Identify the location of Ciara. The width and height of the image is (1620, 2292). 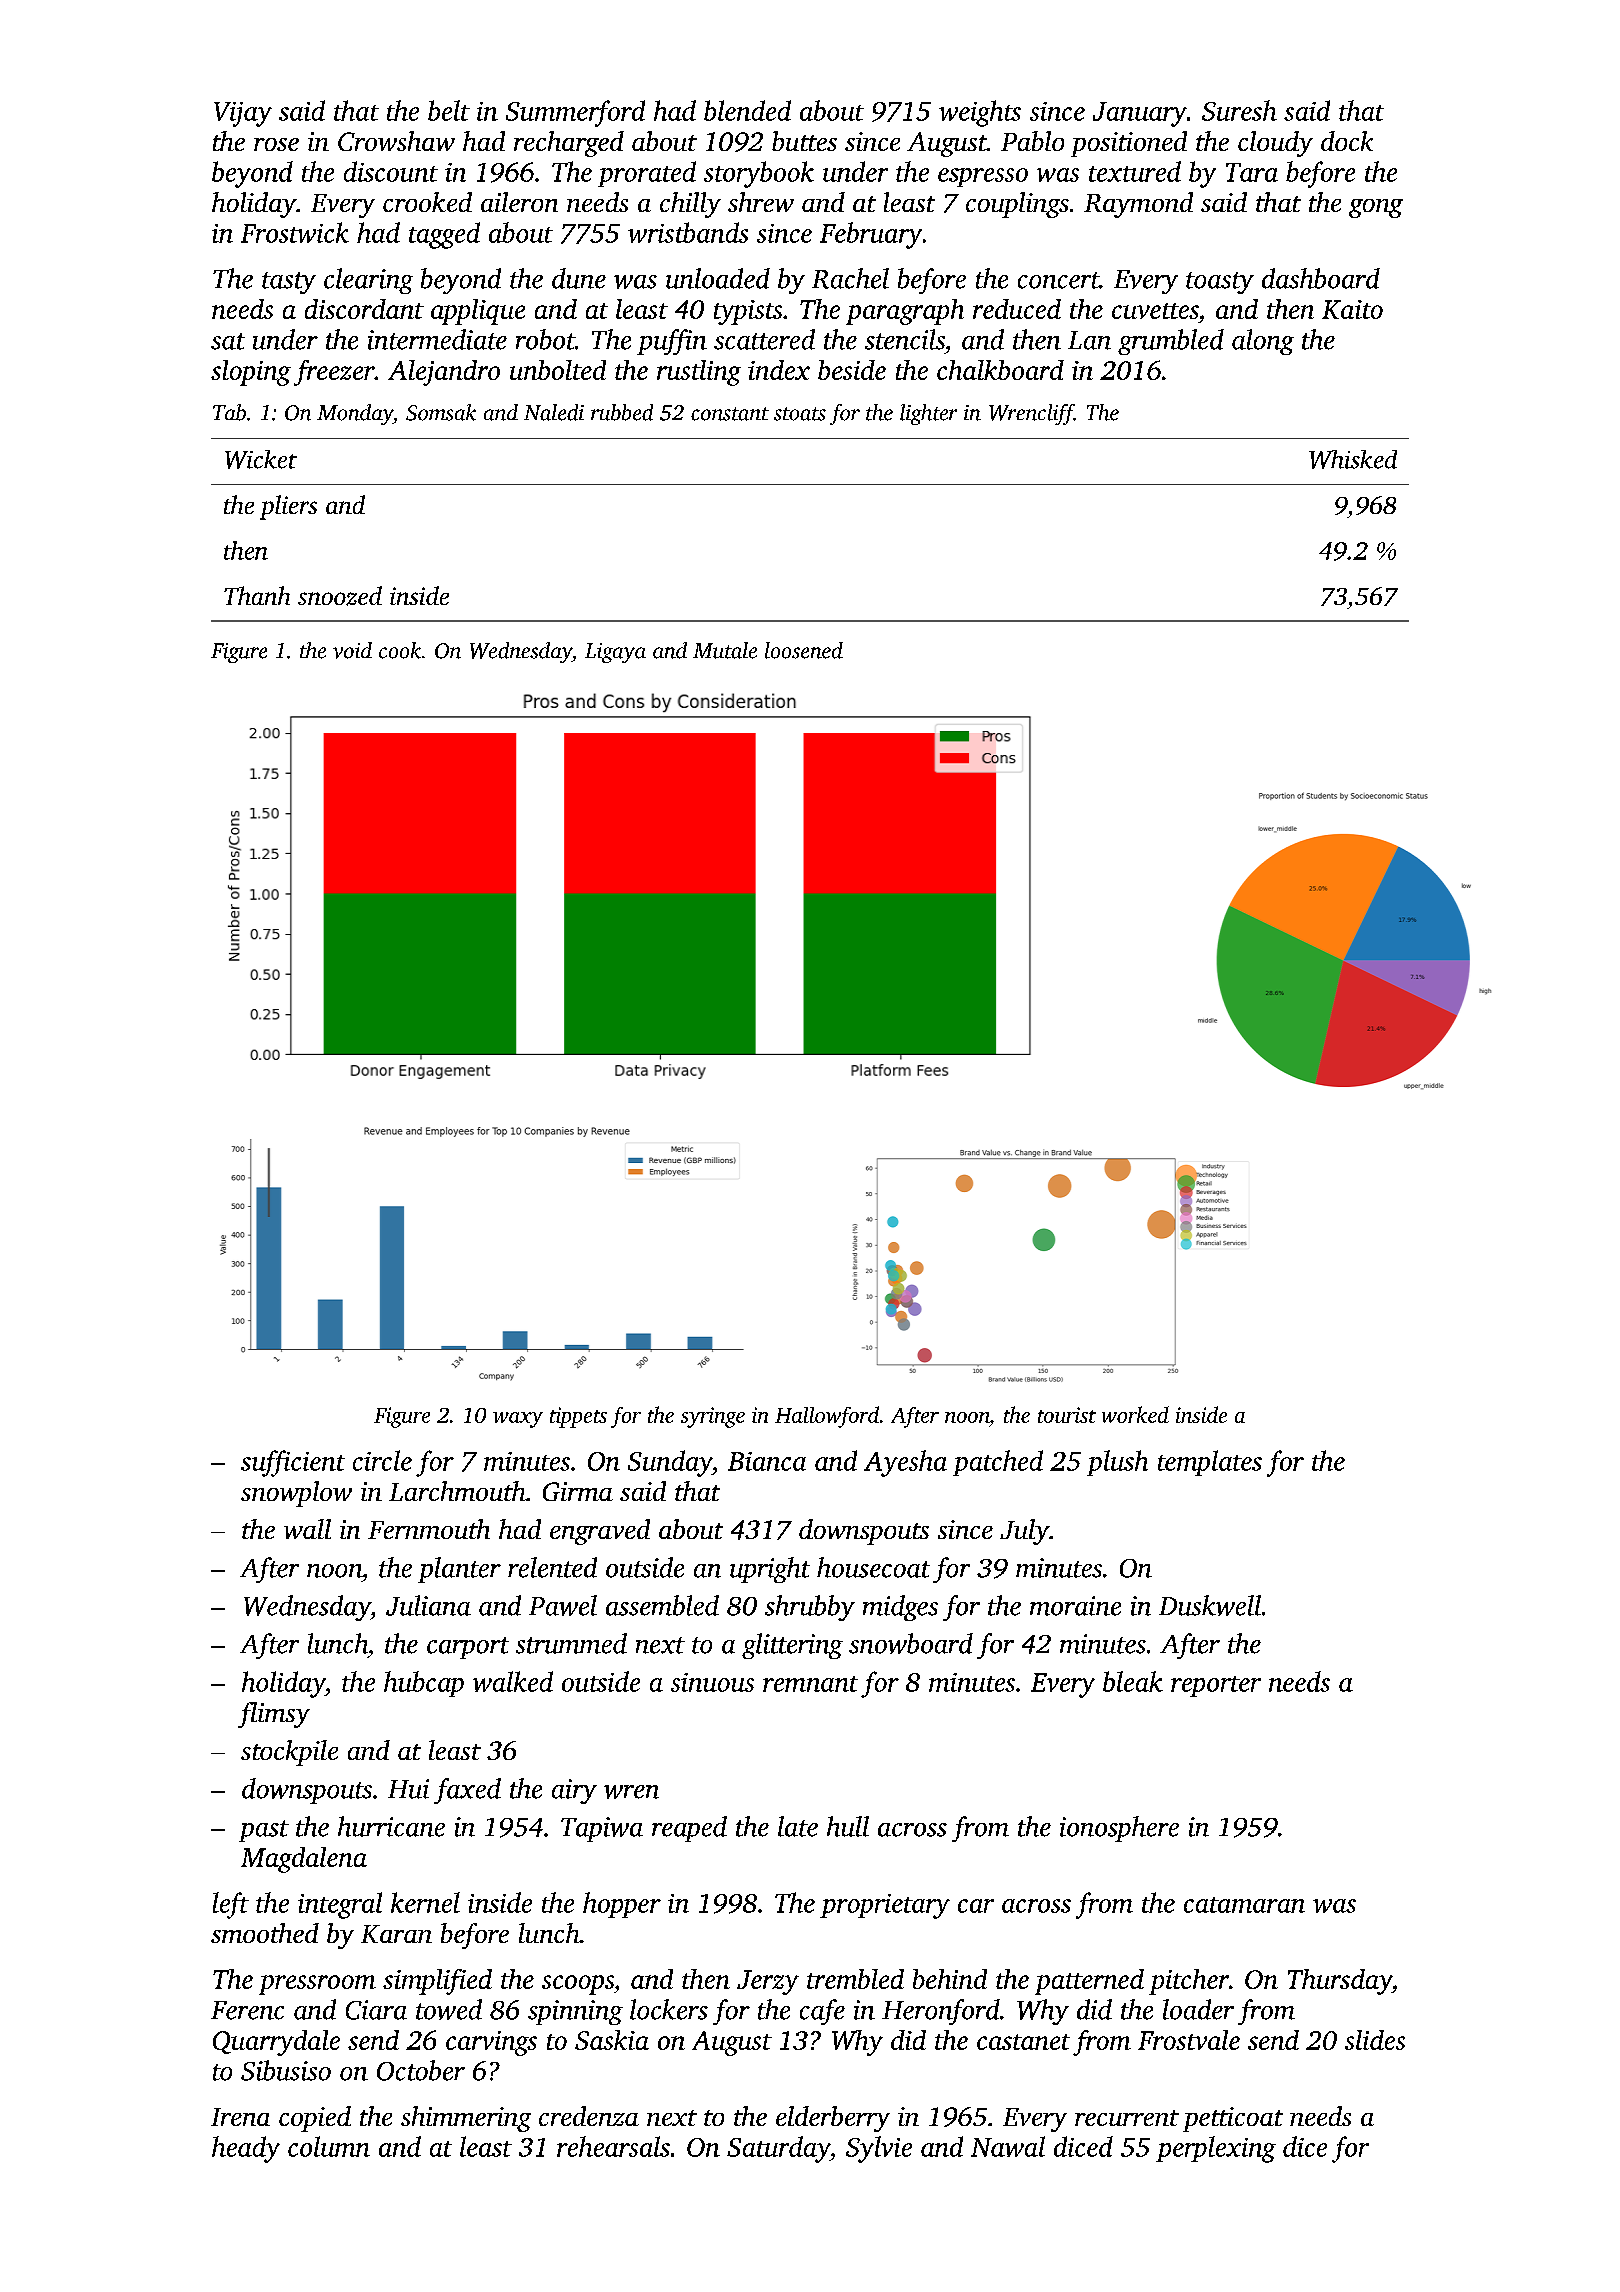
(376, 2010).
